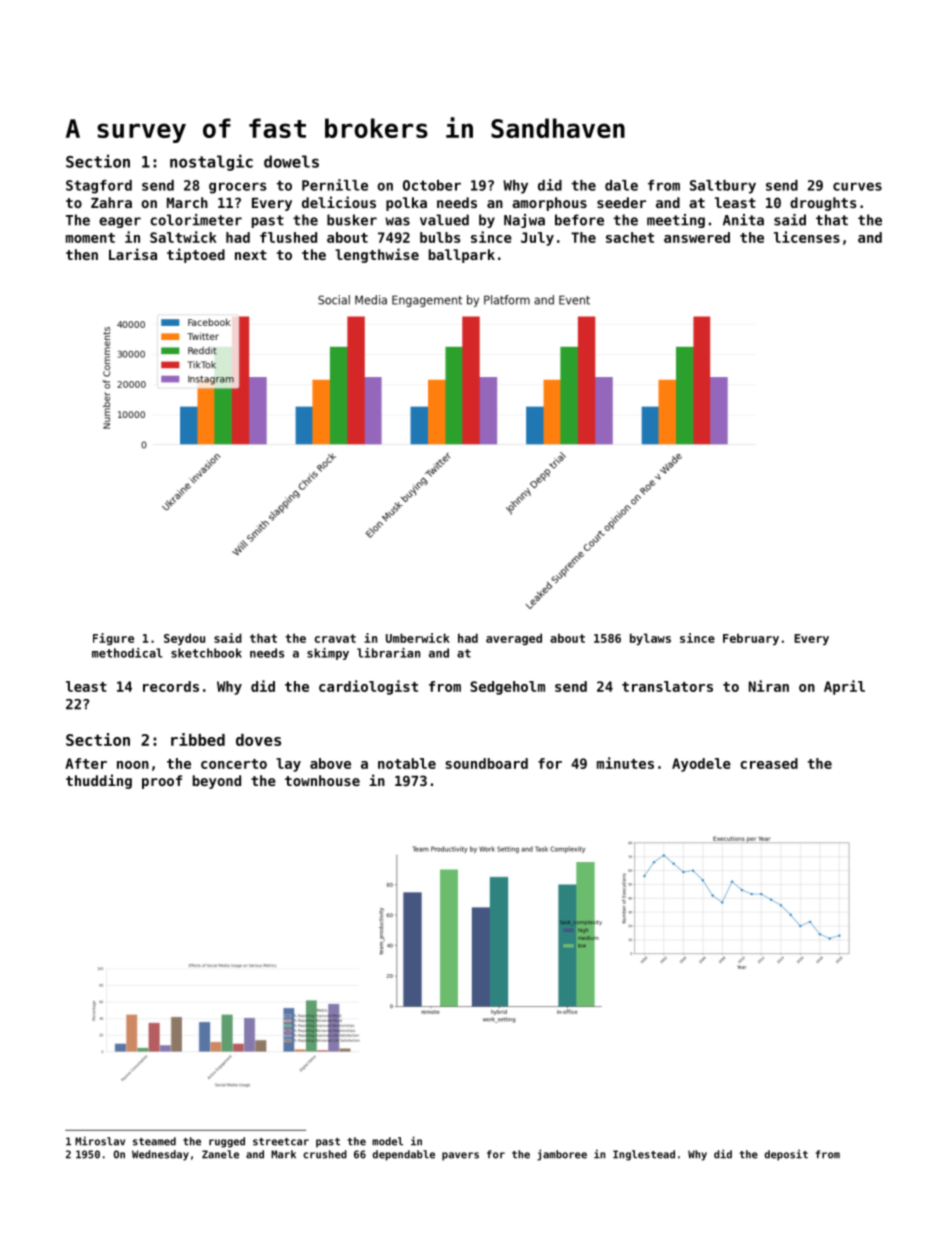 This screenshot has height=1233, width=952. Describe the element at coordinates (196, 255) in the screenshot. I see `tiptoed` at that location.
